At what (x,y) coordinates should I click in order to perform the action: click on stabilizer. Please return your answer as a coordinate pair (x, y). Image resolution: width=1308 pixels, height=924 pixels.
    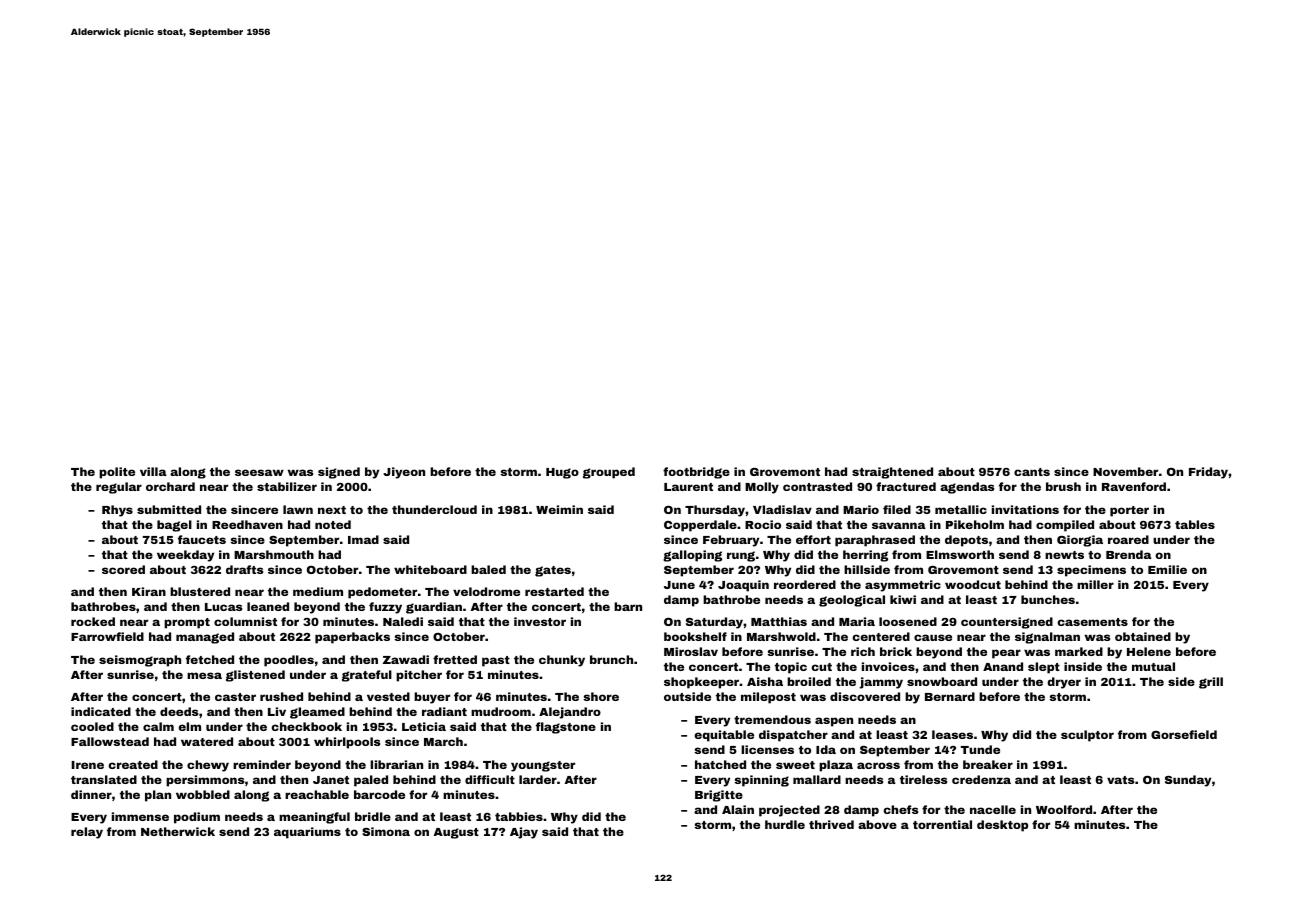
    Looking at the image, I should click on (287, 486).
